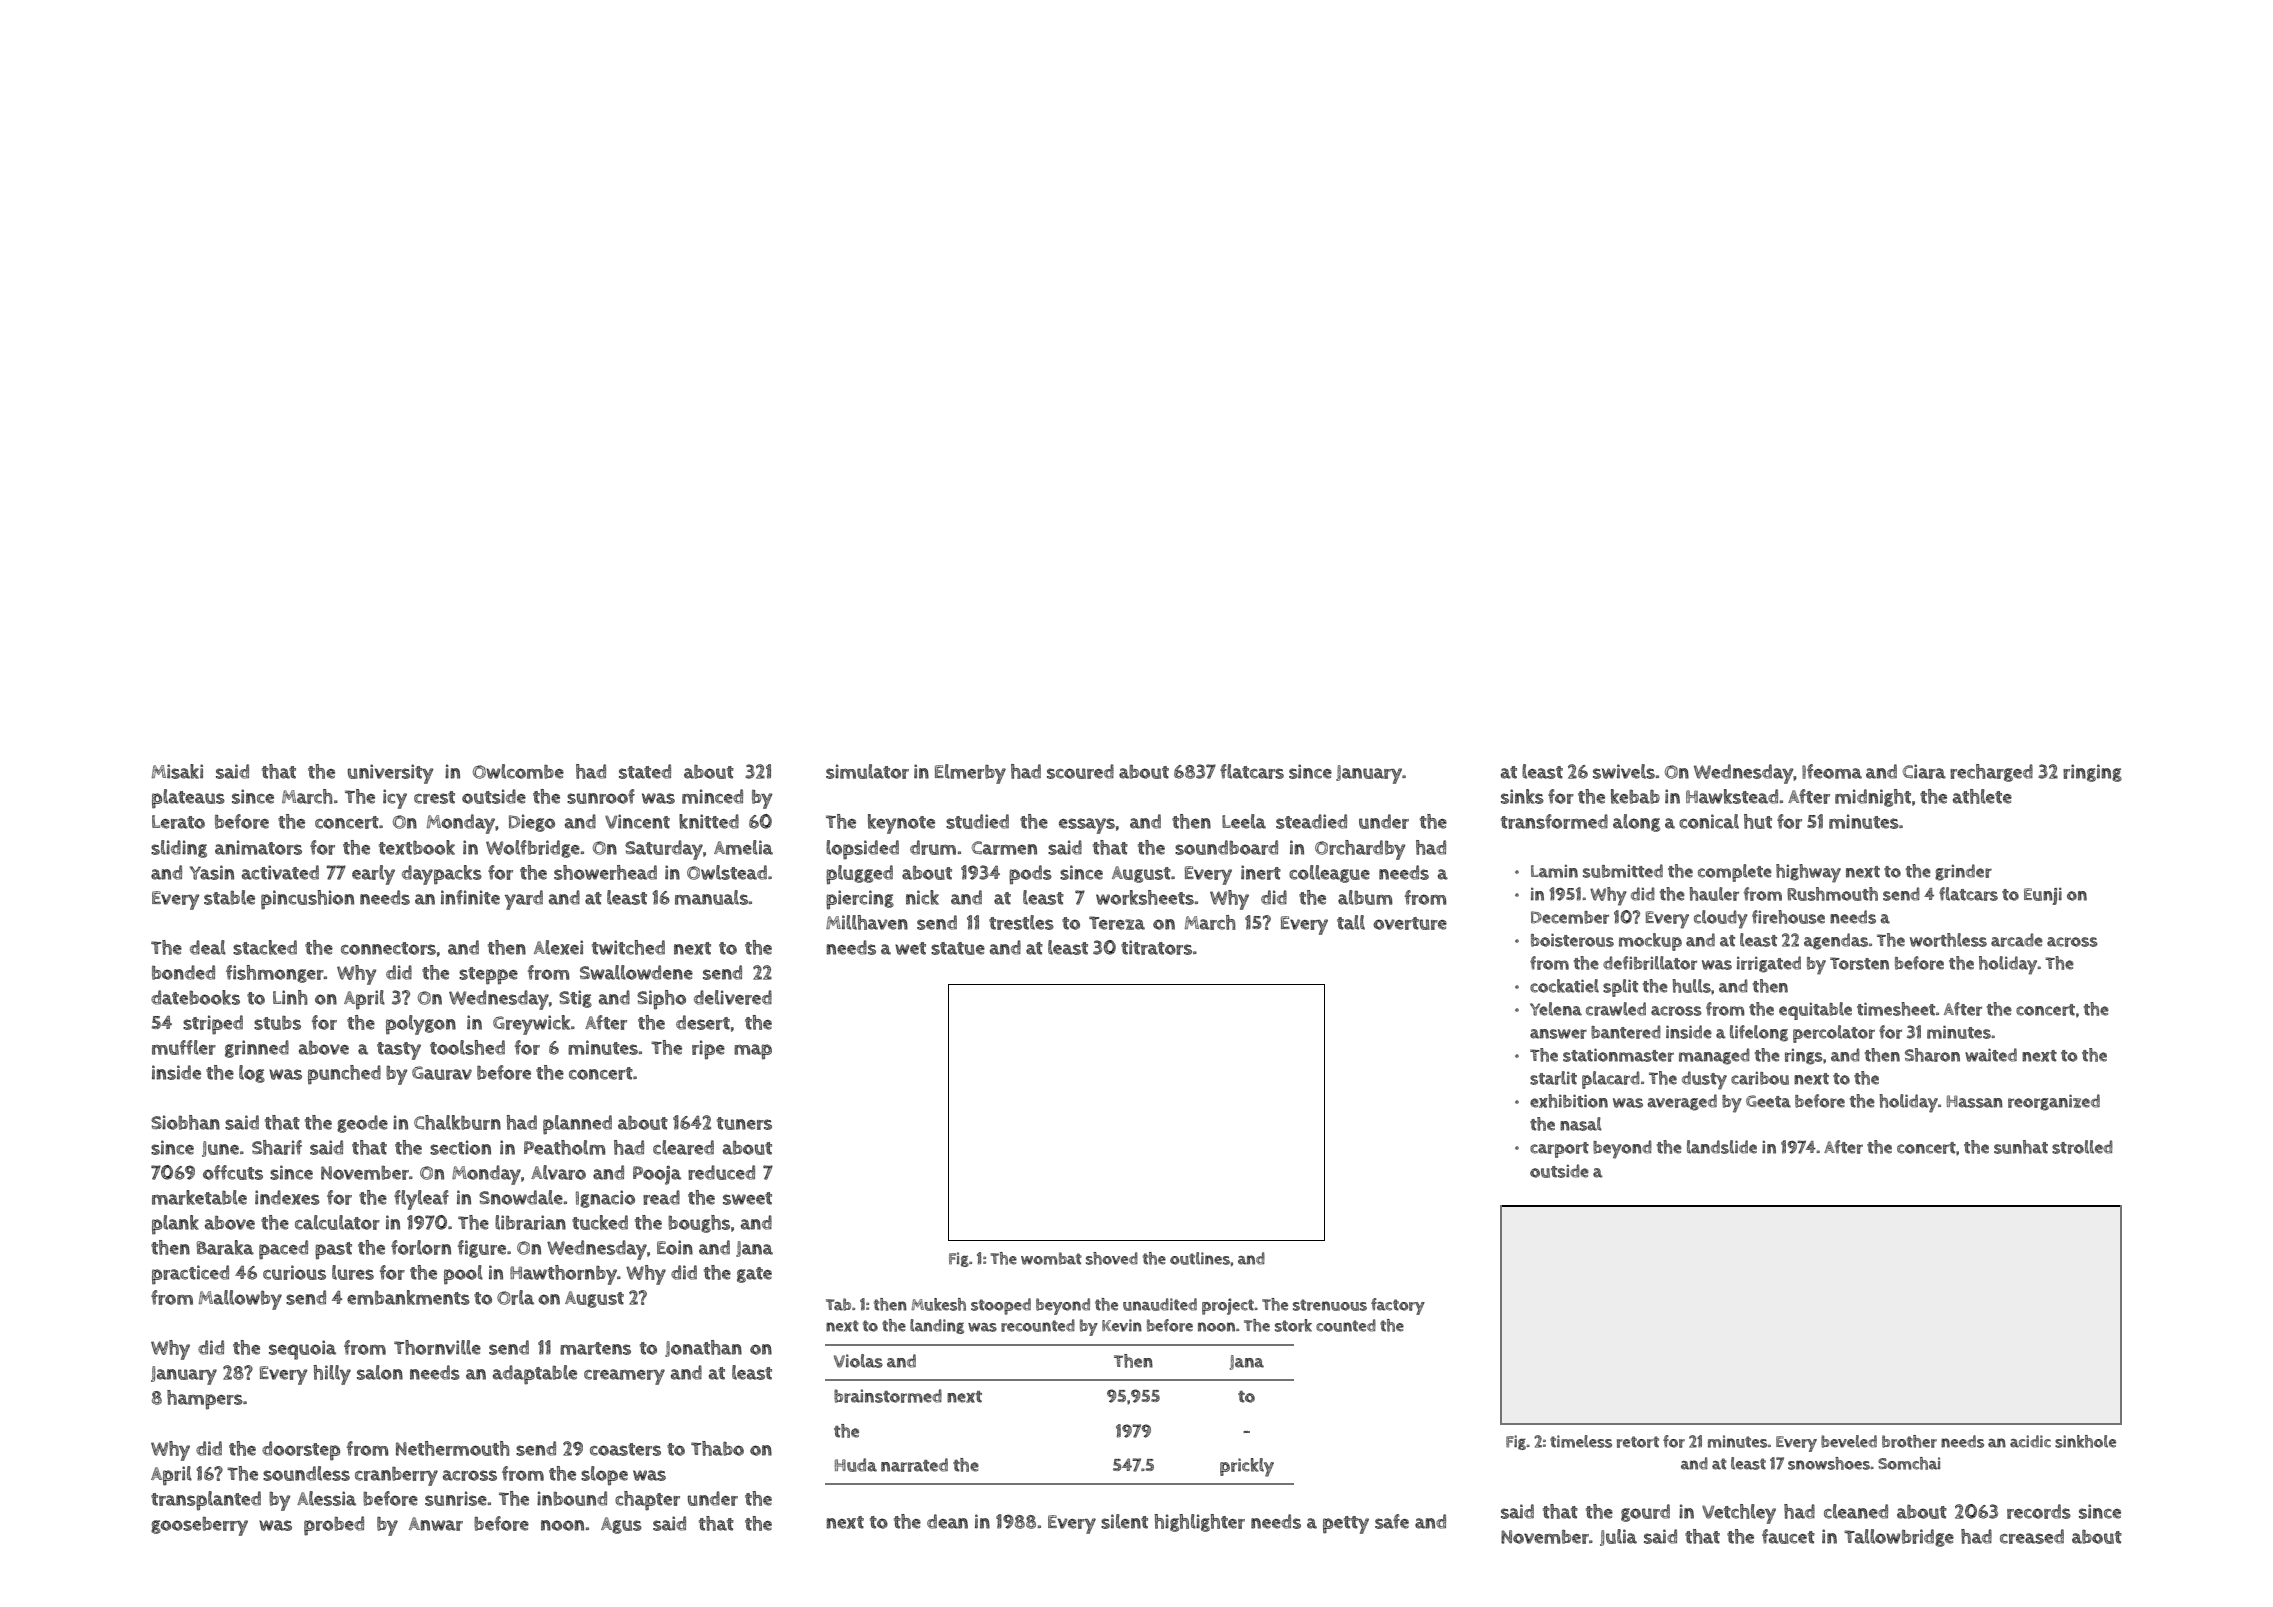  Describe the element at coordinates (302, 1350) in the screenshot. I see `sequoia` at that location.
